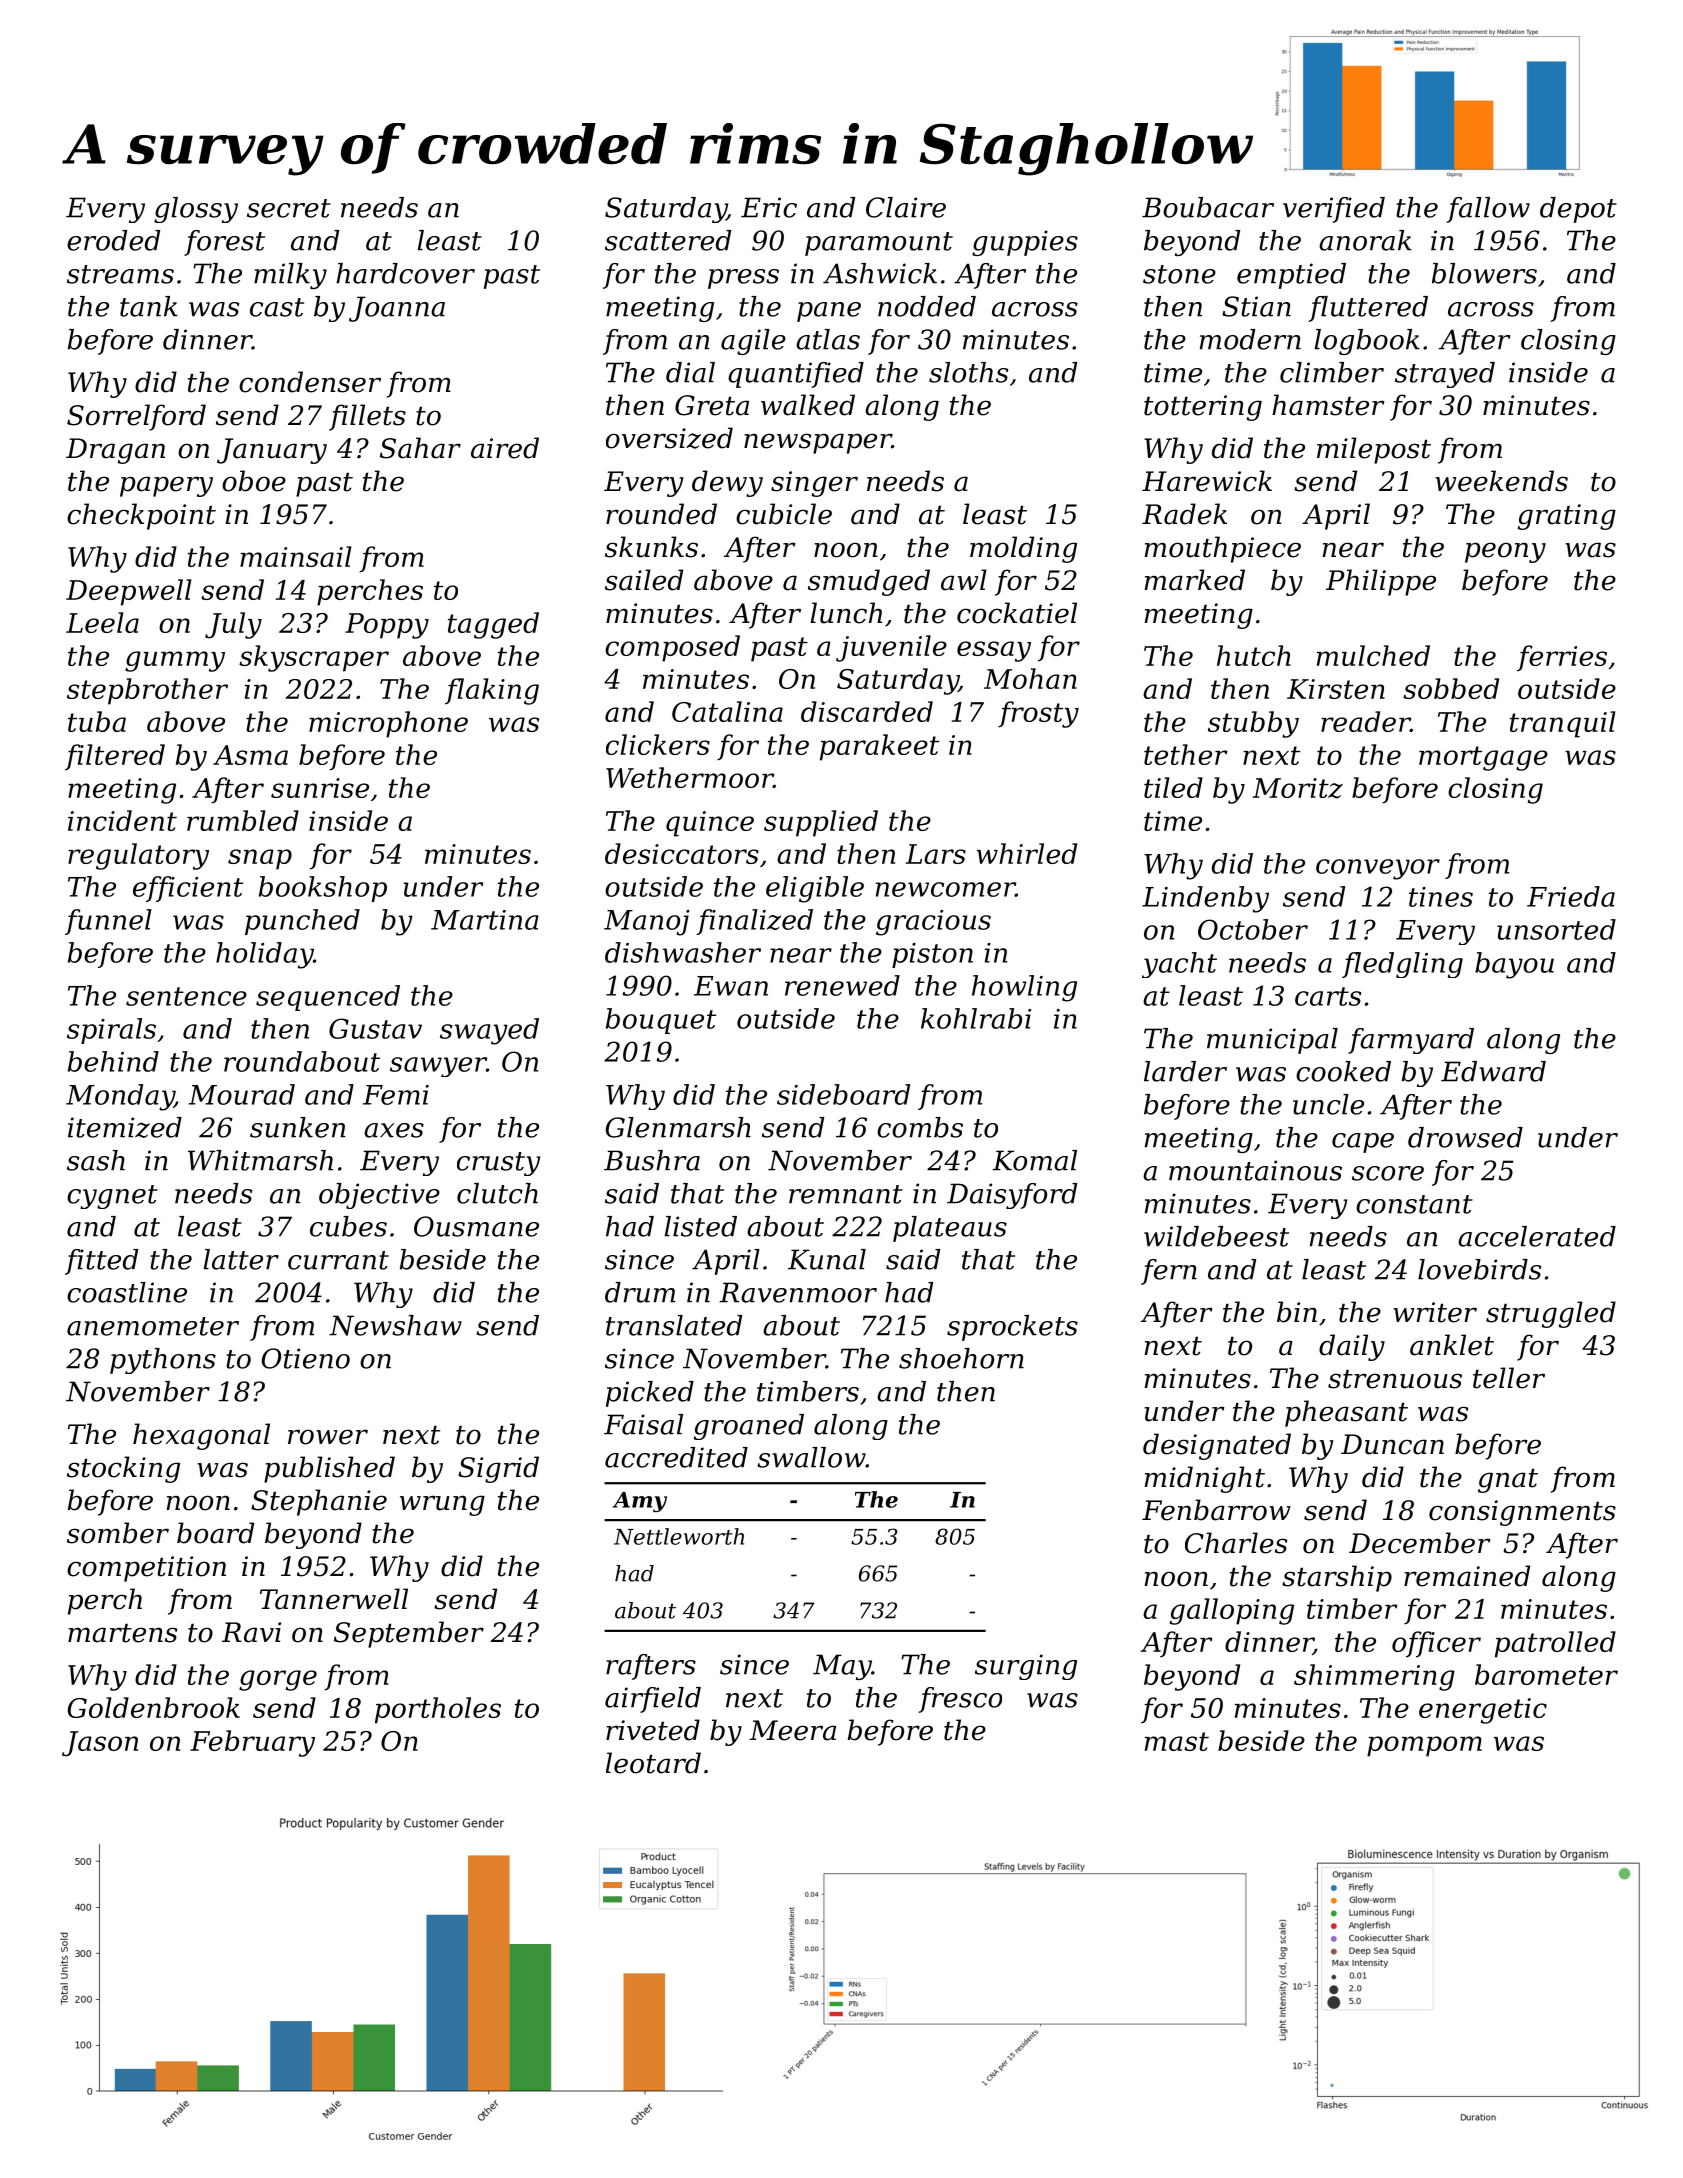 This screenshot has width=1683, height=2178. Describe the element at coordinates (251, 1632) in the screenshot. I see `Ravi` at that location.
